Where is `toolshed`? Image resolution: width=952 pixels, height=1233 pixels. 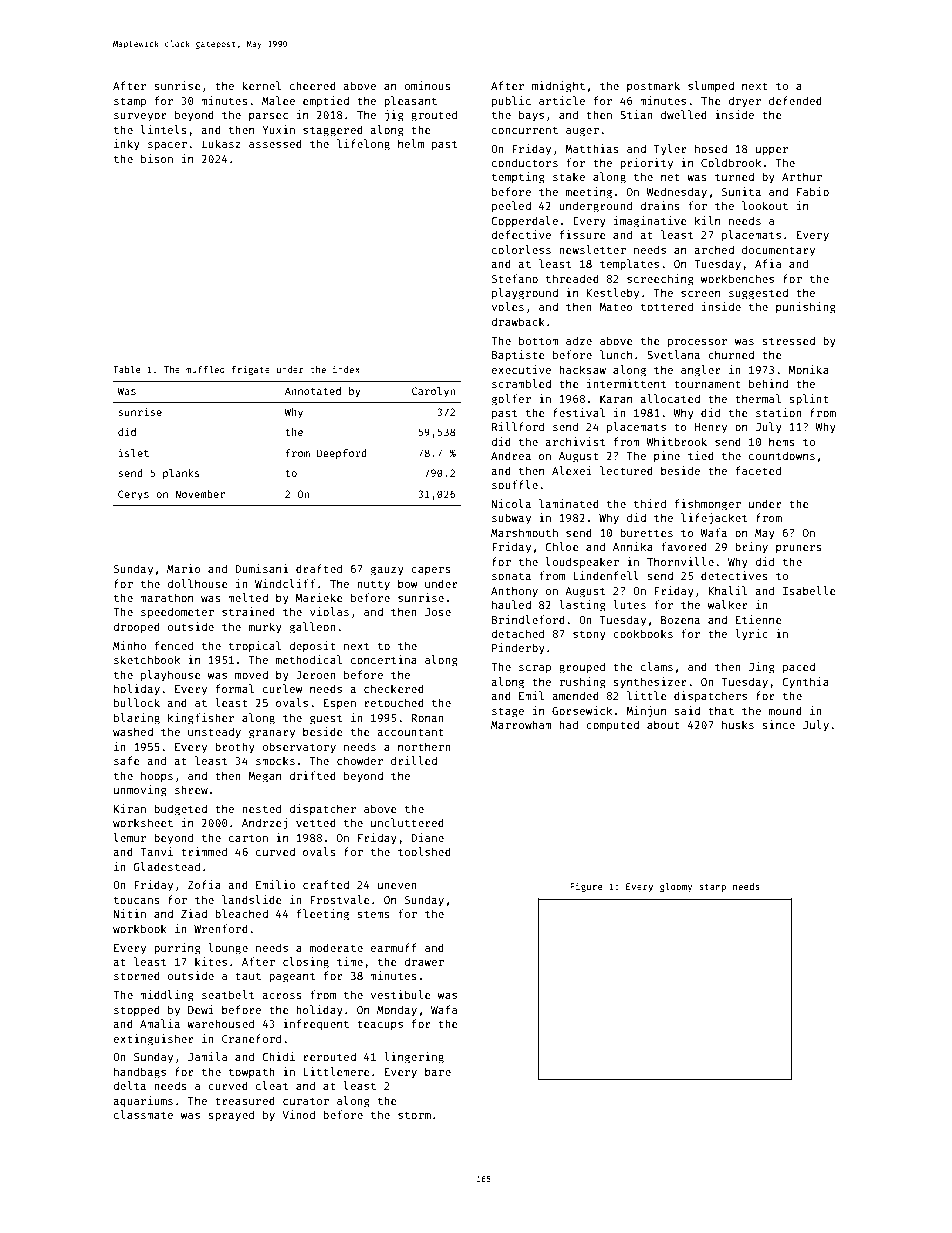 toolshed is located at coordinates (424, 851).
